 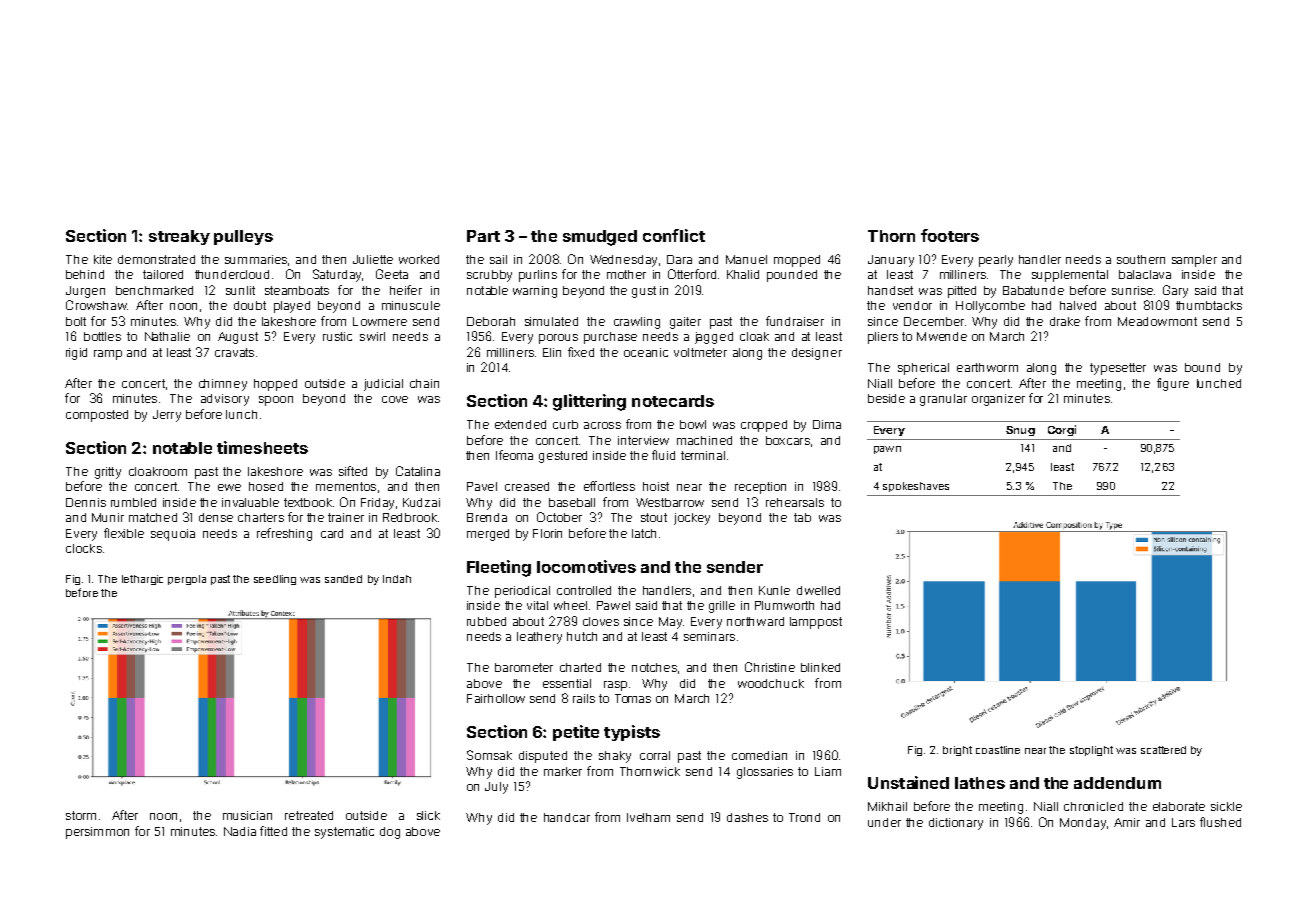 I want to click on pulleys, so click(x=243, y=237).
